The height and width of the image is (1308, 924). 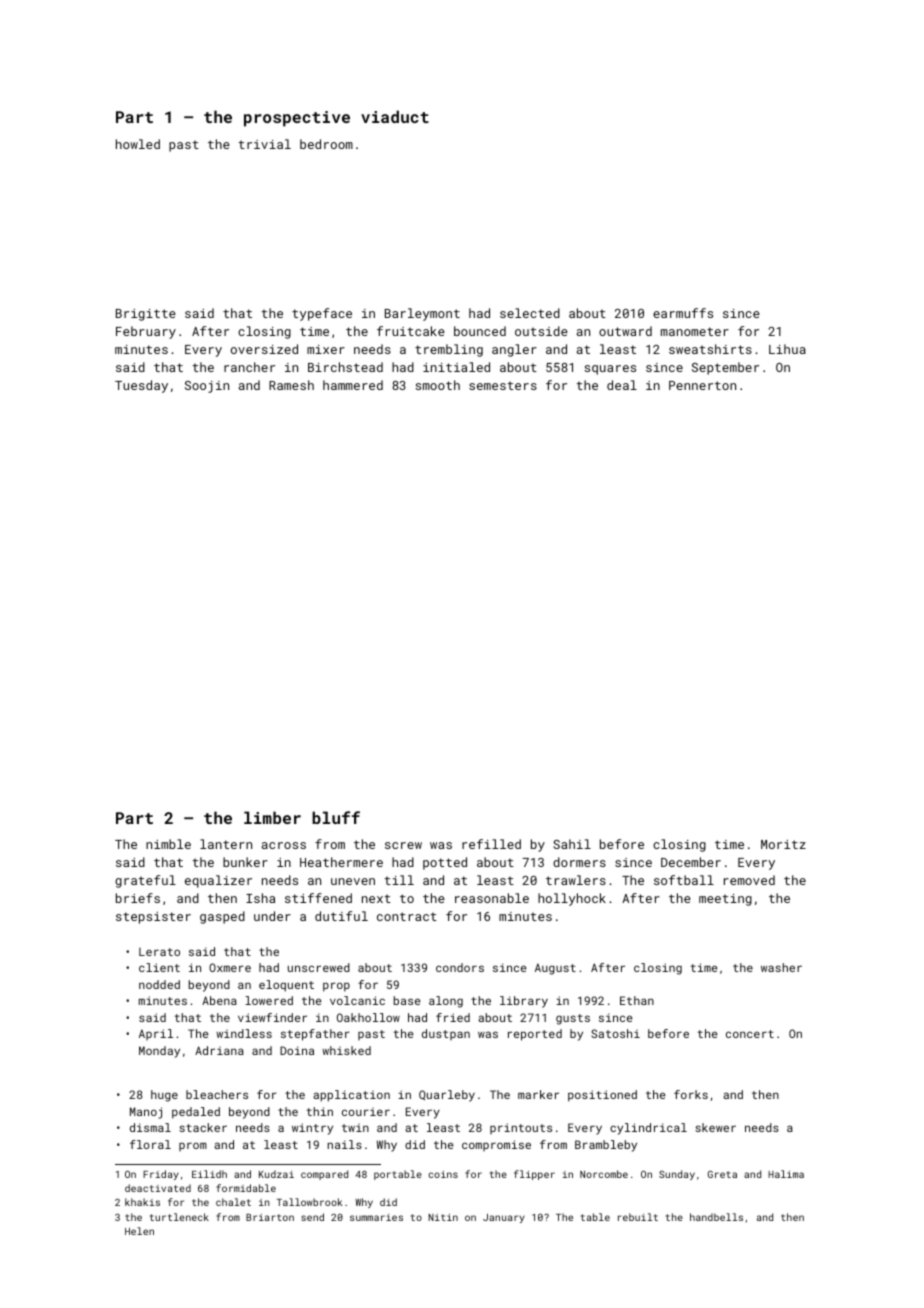 I want to click on stepsister, so click(x=153, y=918).
